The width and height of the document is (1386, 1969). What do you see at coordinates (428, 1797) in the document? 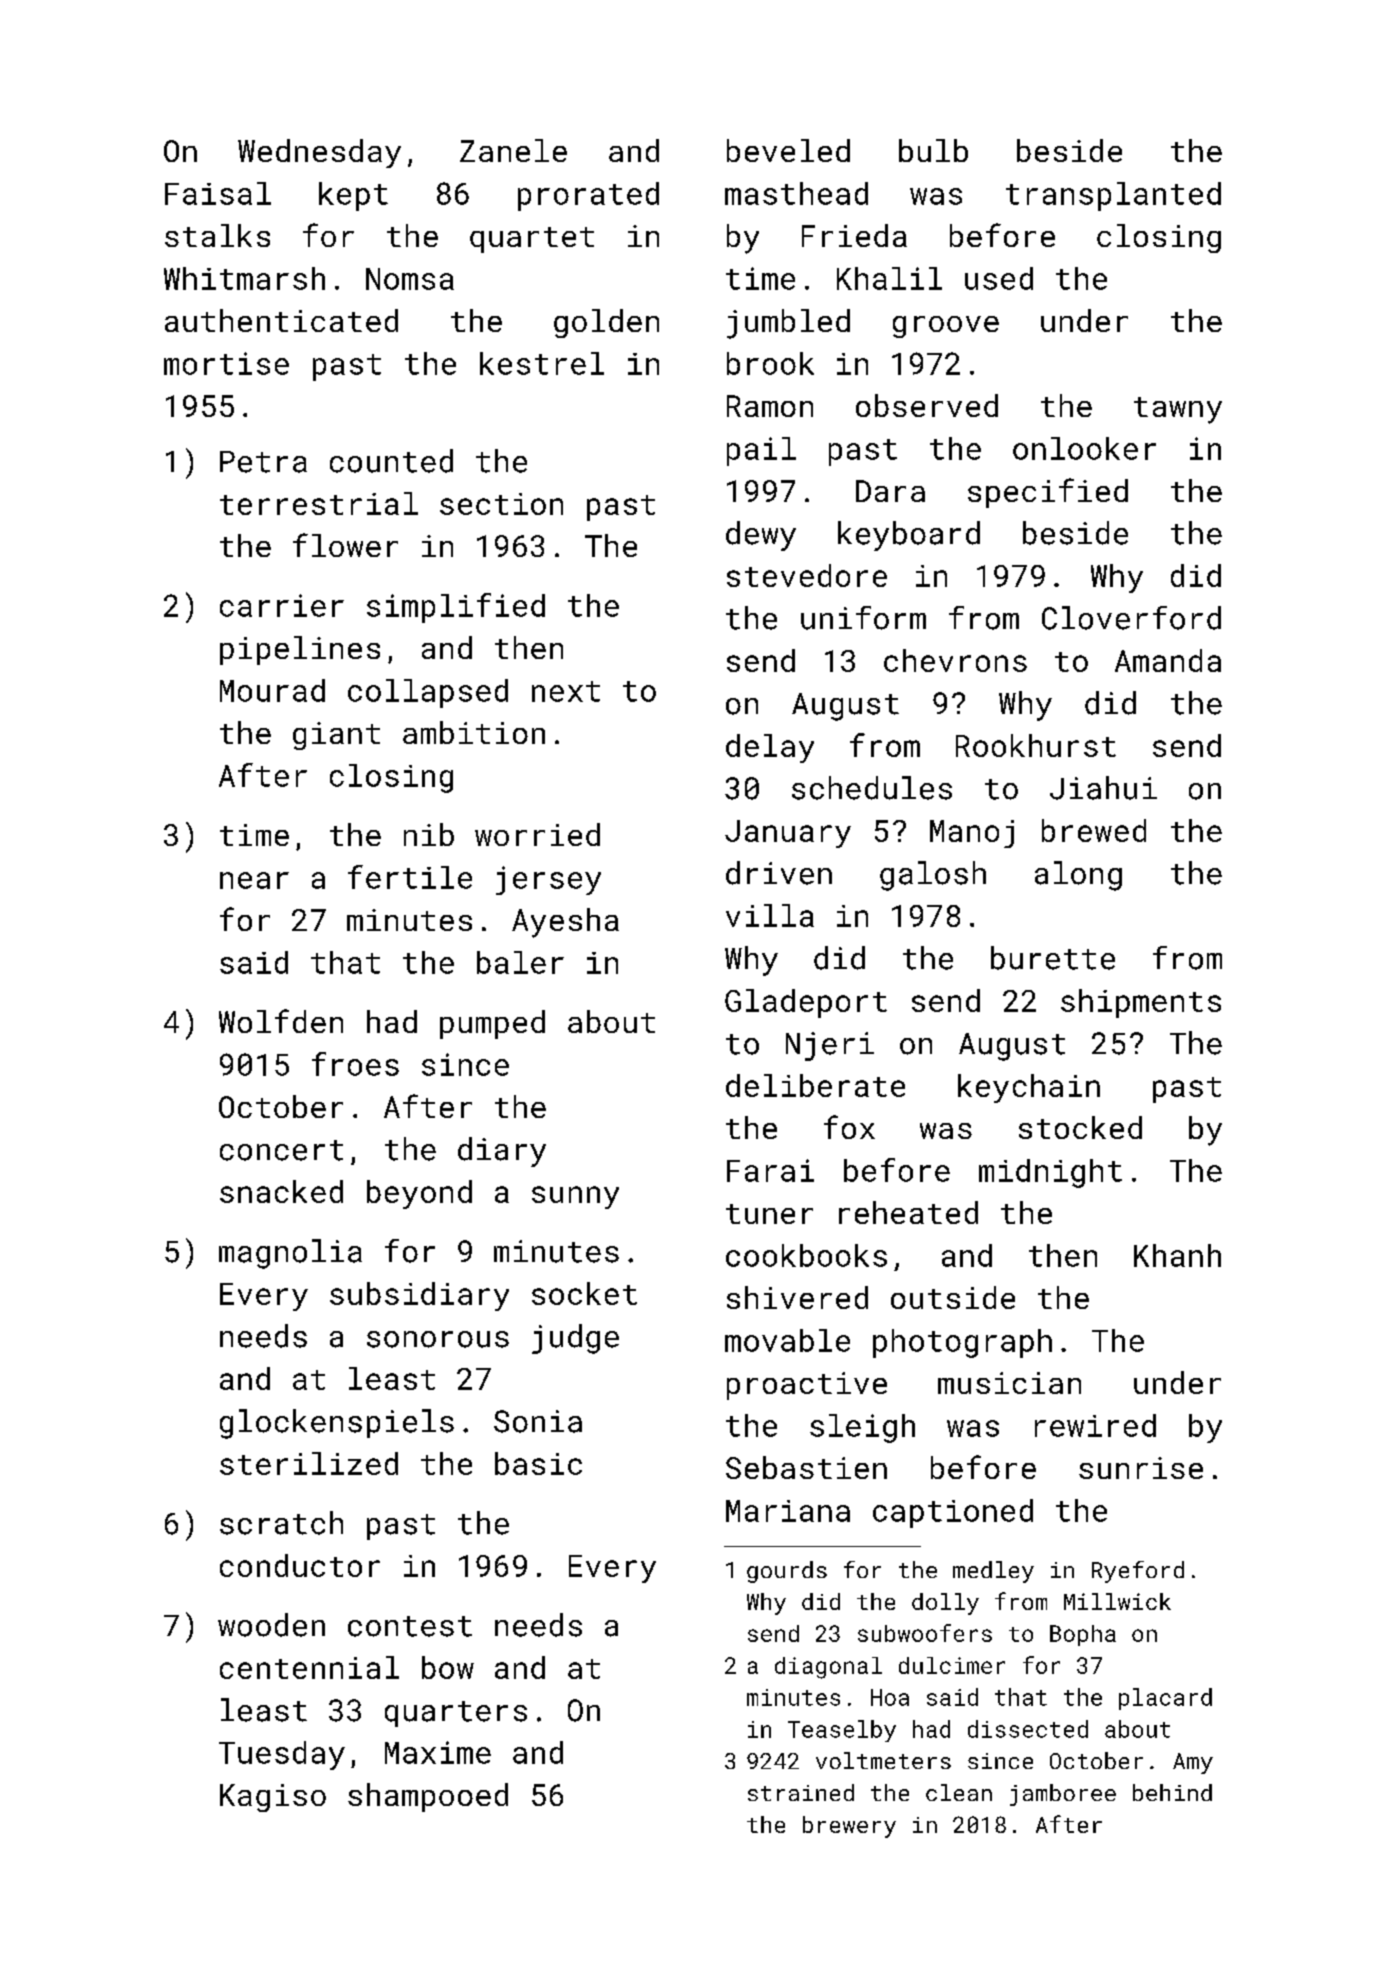
I see `shampooed` at bounding box center [428, 1797].
